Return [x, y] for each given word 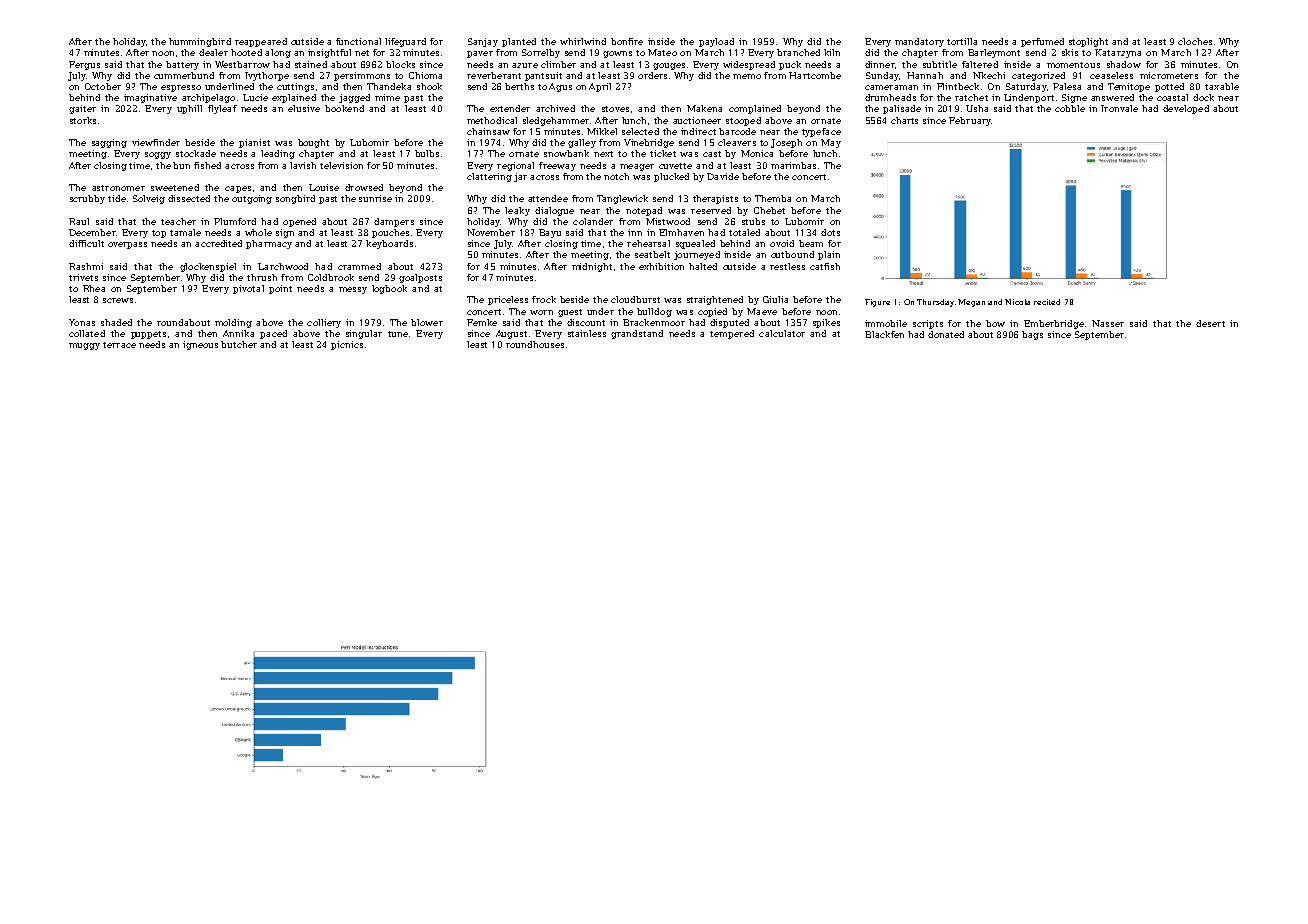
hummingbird [200, 42]
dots [830, 232]
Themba [773, 198]
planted [519, 42]
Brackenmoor [654, 322]
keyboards [389, 244]
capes [238, 189]
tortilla [962, 41]
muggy [84, 346]
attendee [548, 198]
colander [593, 221]
